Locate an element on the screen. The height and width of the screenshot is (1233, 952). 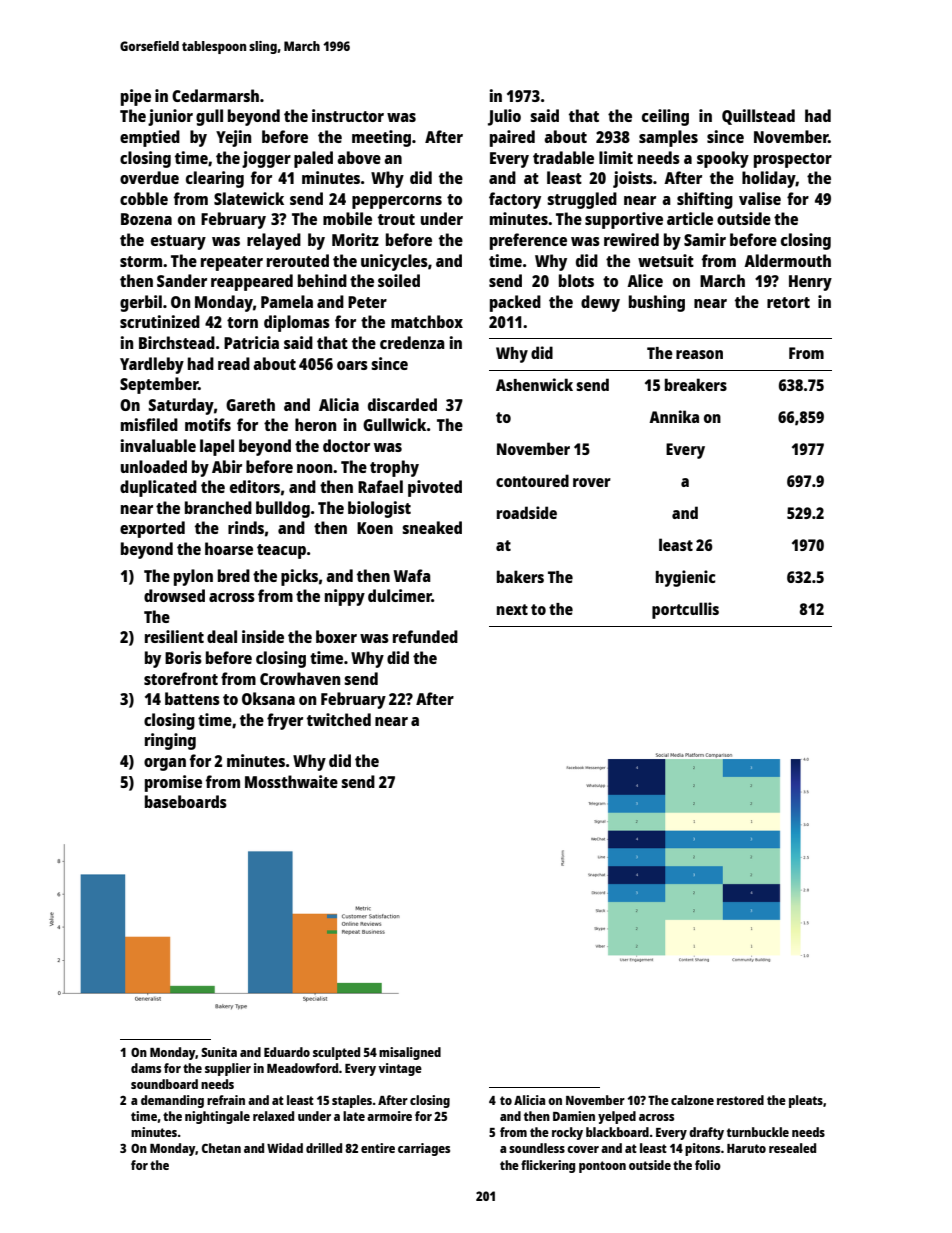
exported is located at coordinates (152, 529).
